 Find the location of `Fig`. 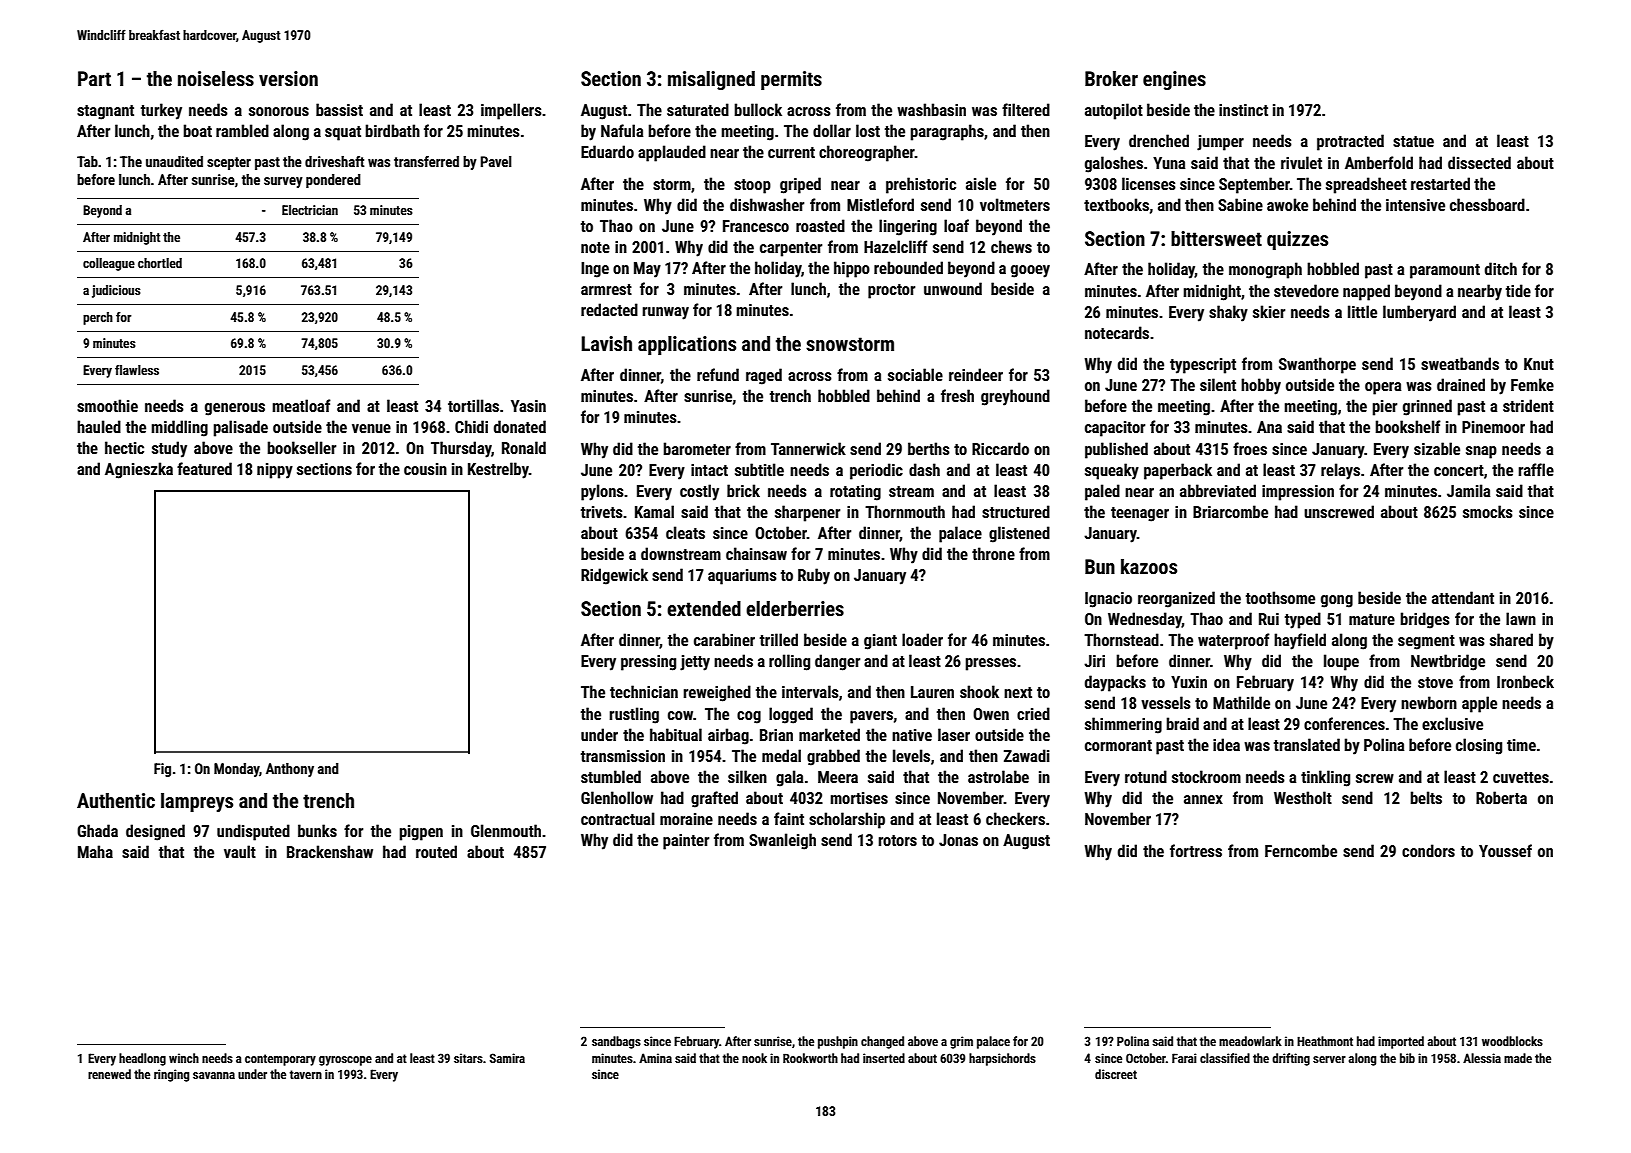

Fig is located at coordinates (162, 770).
